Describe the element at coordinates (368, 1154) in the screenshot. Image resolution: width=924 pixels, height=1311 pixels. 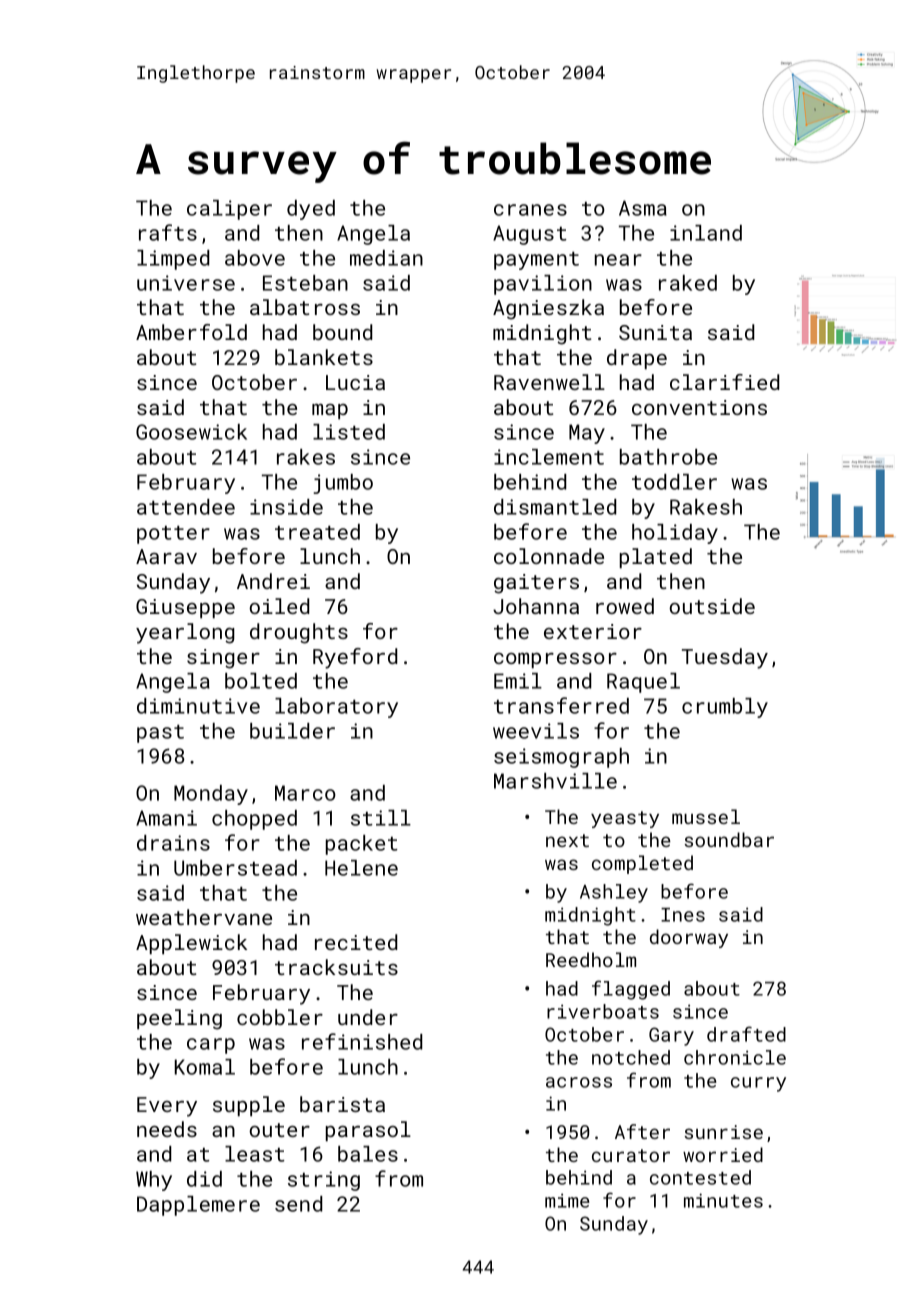
I see `bales` at that location.
